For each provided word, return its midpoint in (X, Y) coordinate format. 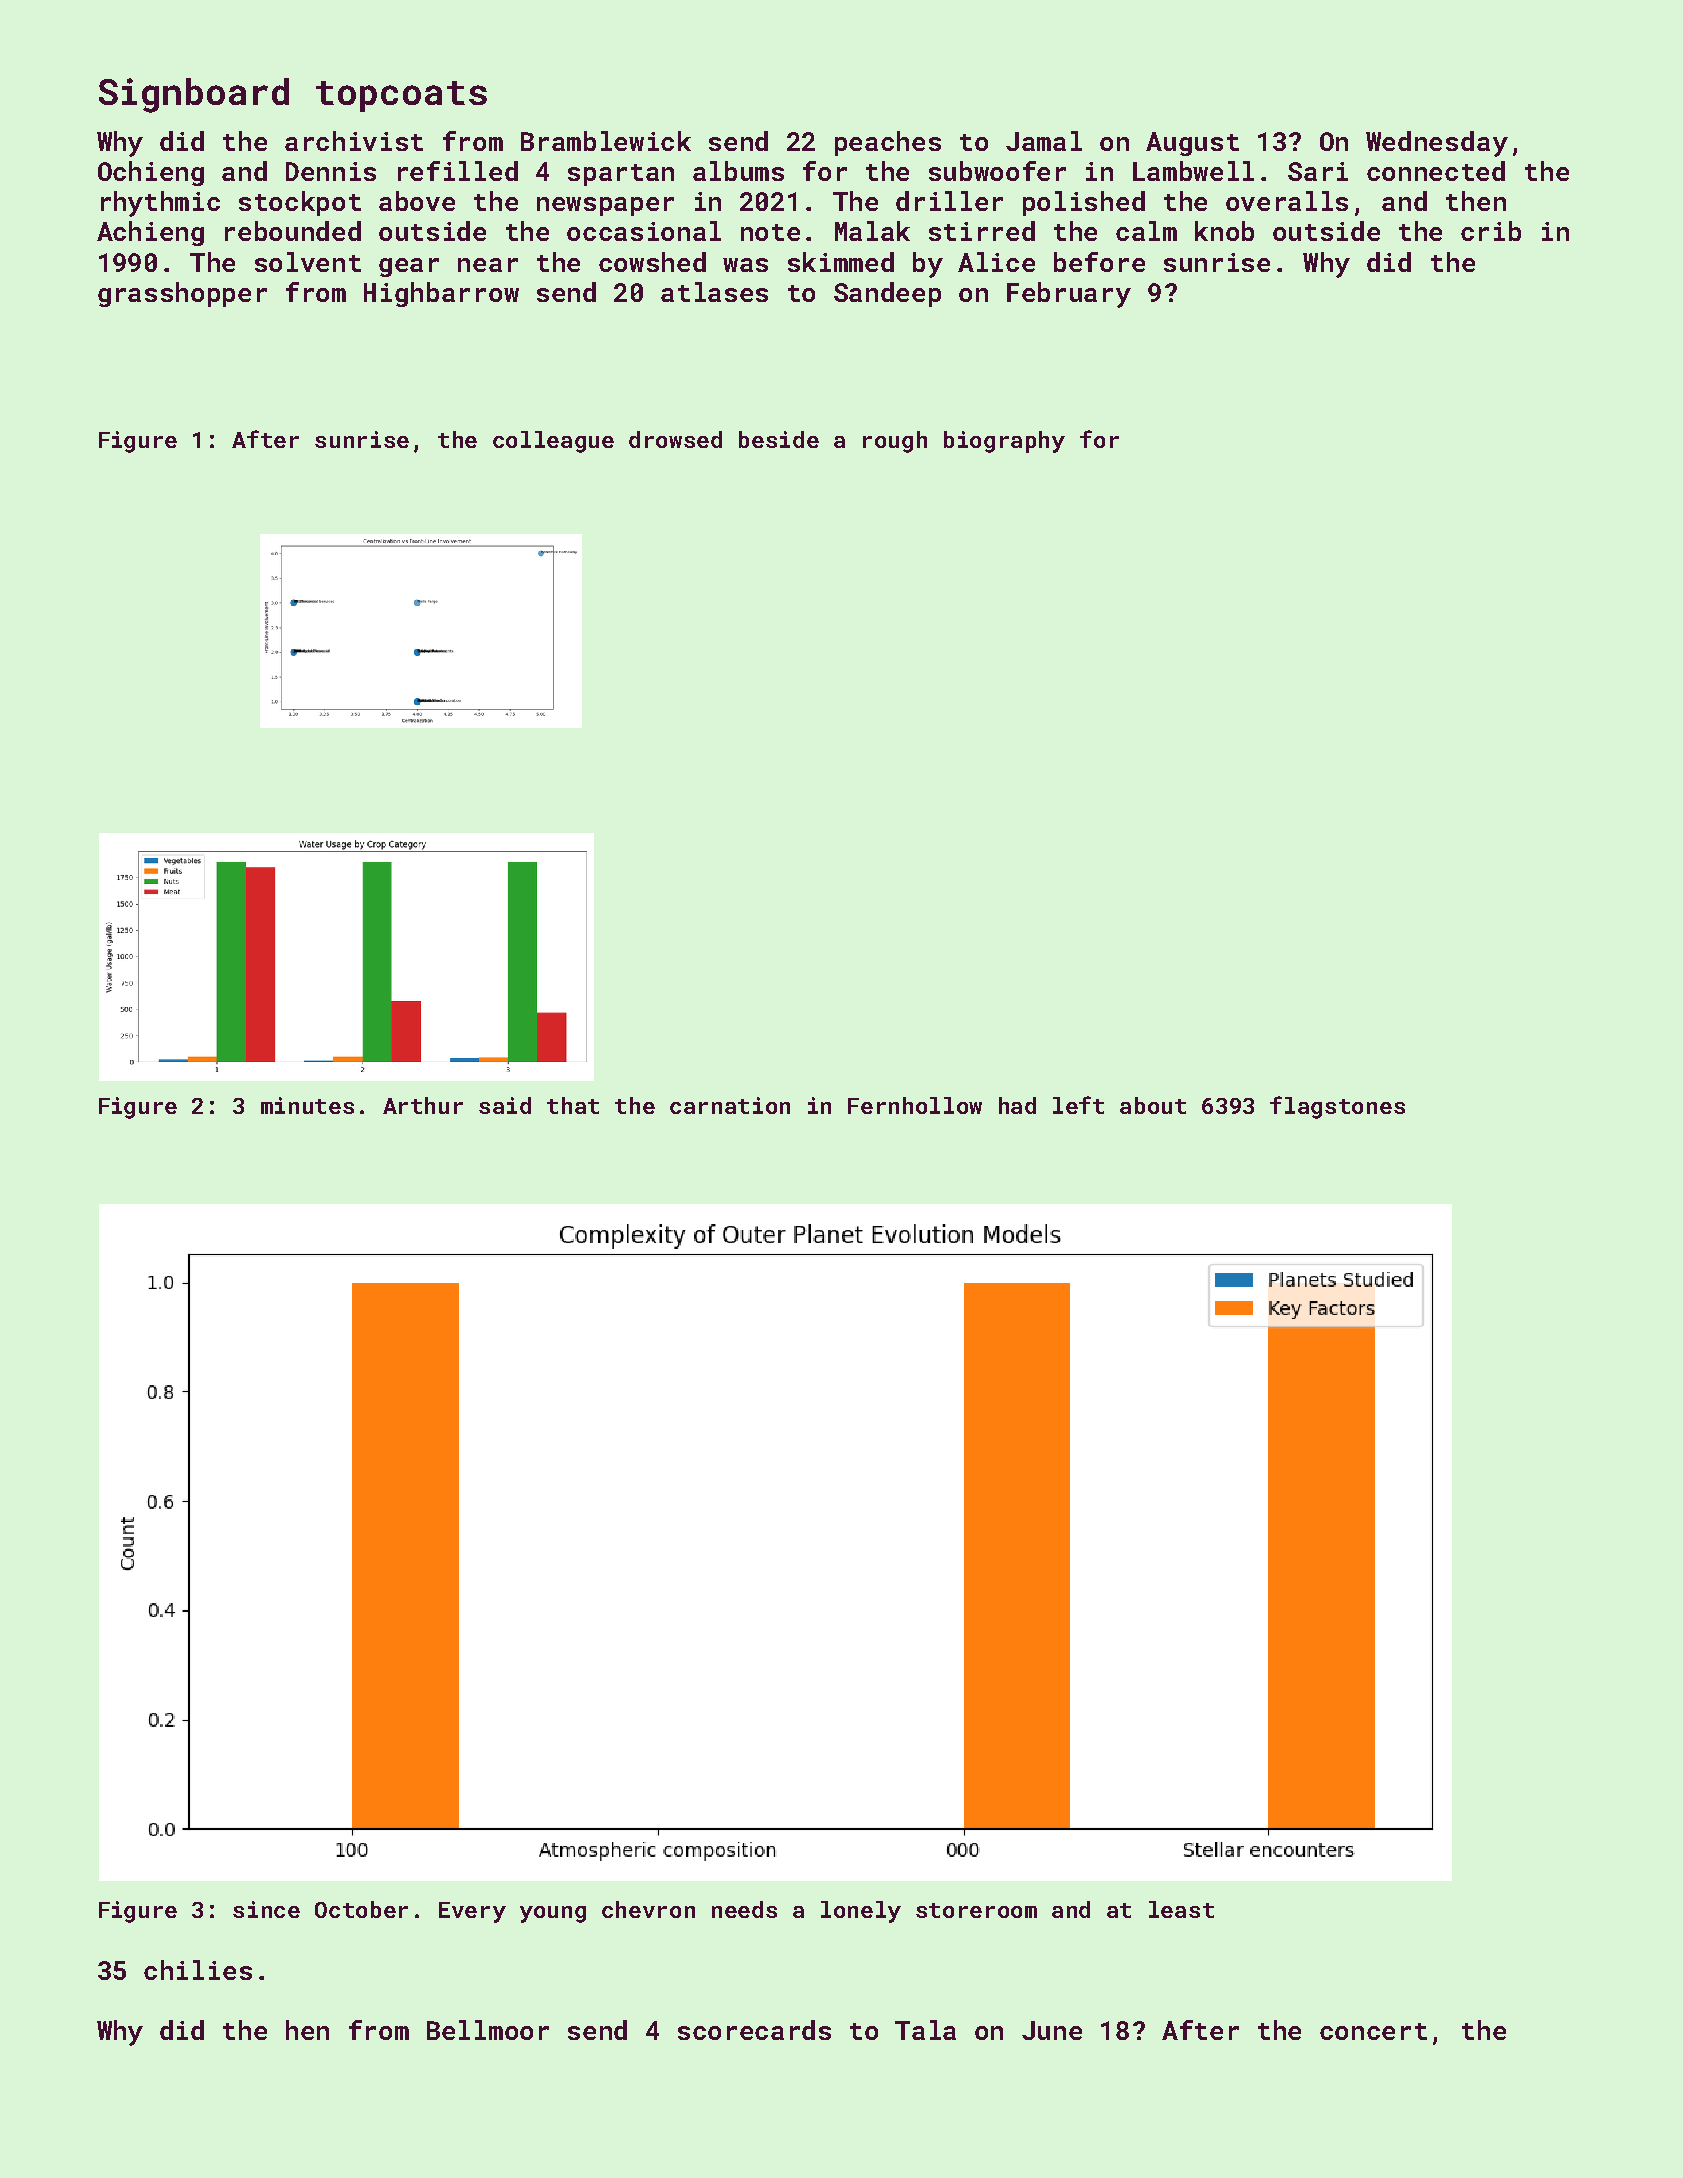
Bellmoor (488, 2030)
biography (1004, 442)
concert (1373, 2031)
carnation (730, 1105)
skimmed (841, 262)
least (1181, 1909)
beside (779, 439)
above (417, 201)
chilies (198, 1970)
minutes (307, 1105)
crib (1491, 231)
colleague (553, 442)
